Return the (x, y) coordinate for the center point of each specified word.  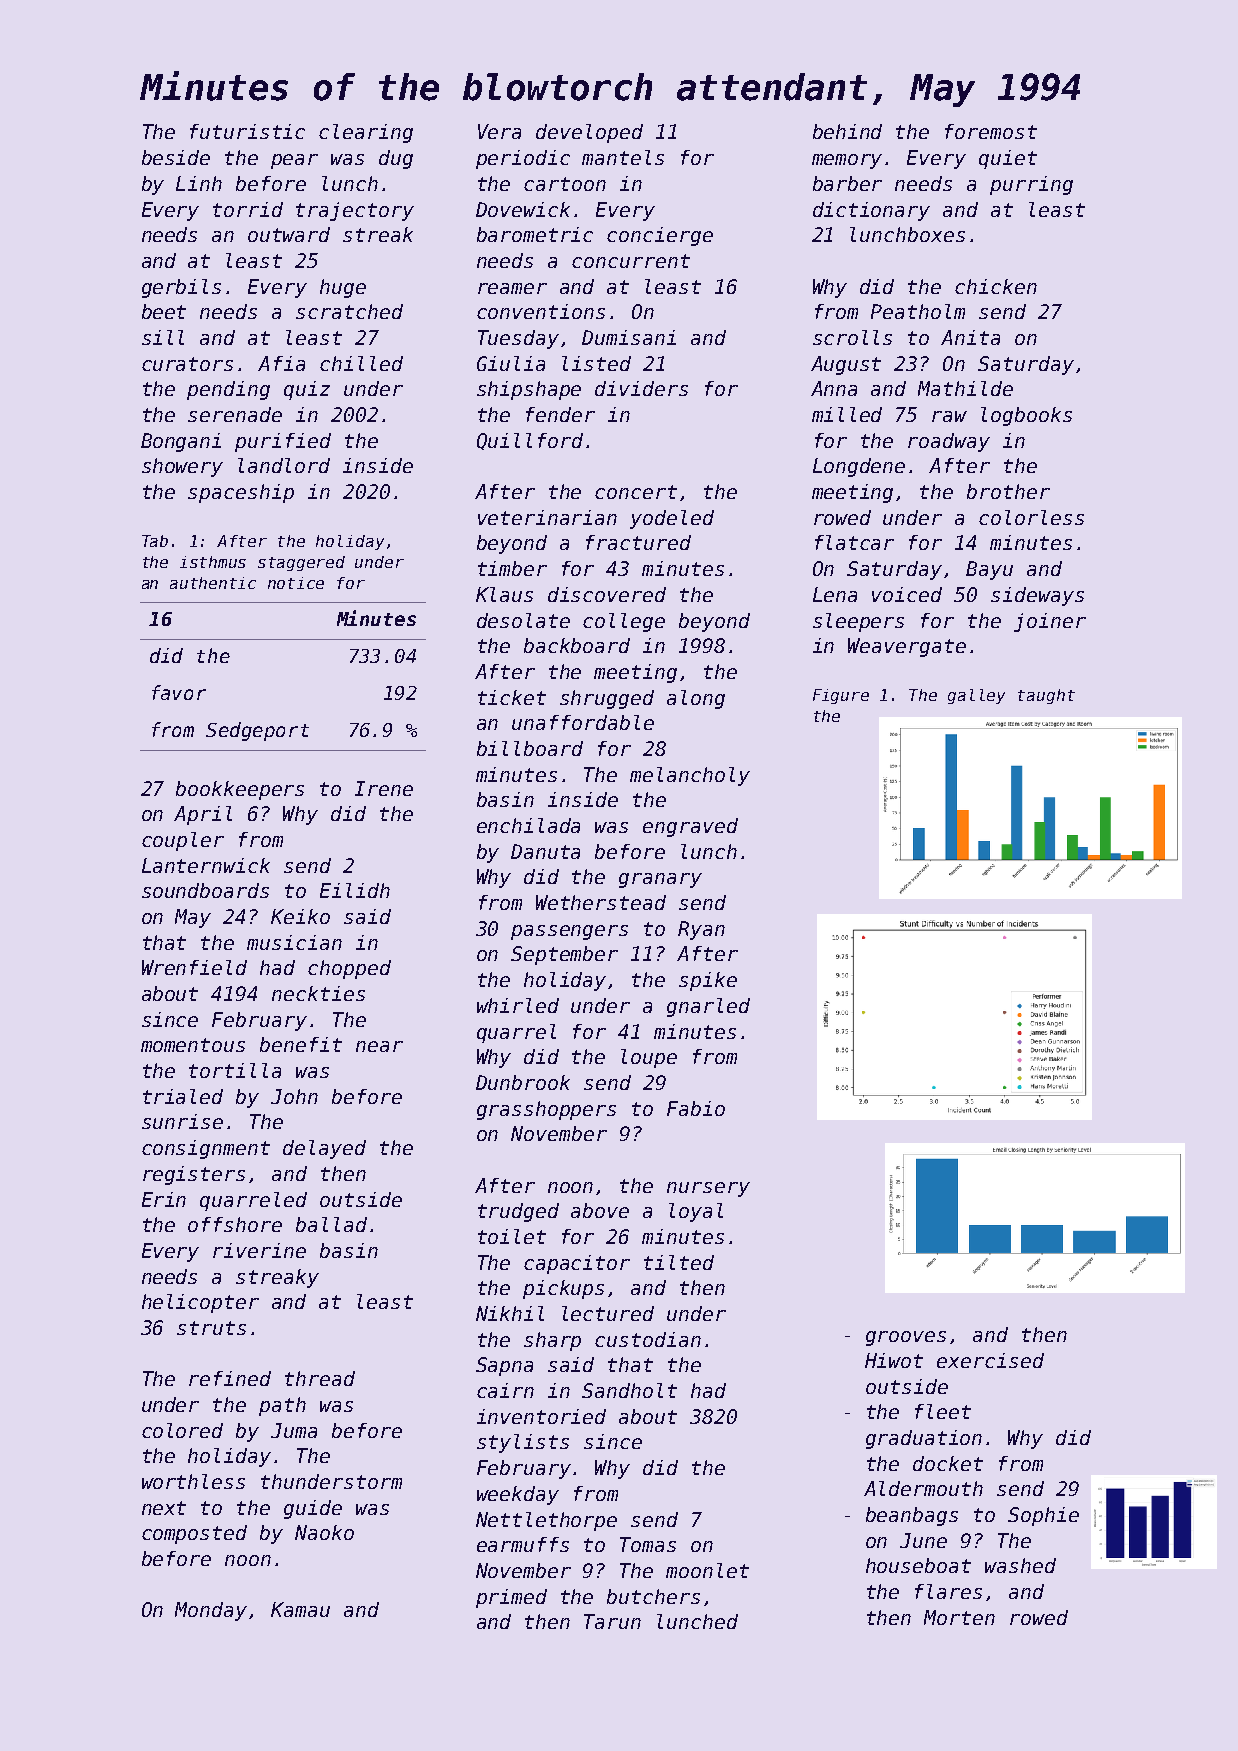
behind (847, 131)
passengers (569, 932)
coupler (183, 841)
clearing (366, 133)
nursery (708, 1189)
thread (320, 1378)
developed (589, 133)
